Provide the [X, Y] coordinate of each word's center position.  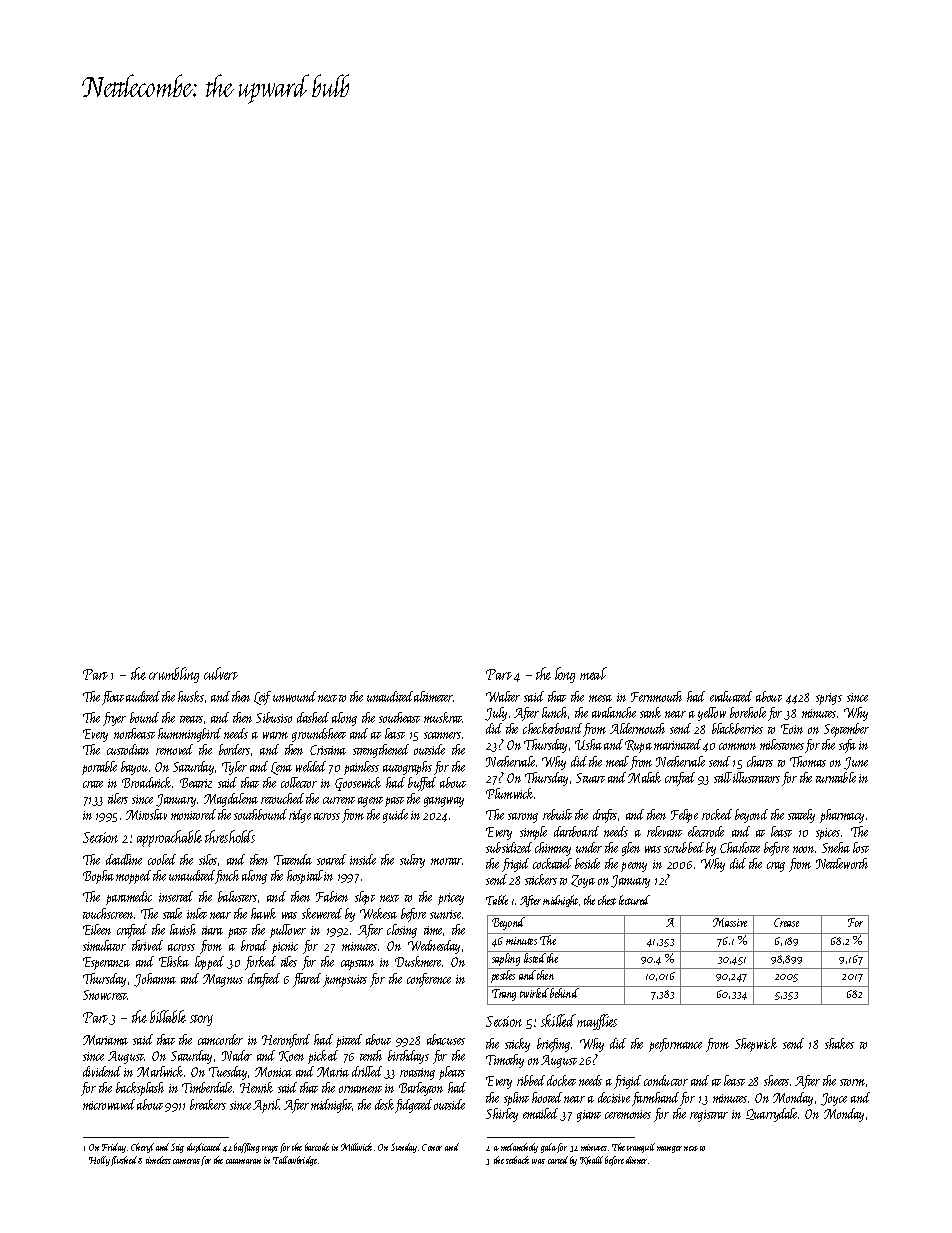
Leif [262, 698]
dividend [102, 1071]
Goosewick [358, 784]
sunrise [445, 914]
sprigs [829, 699]
